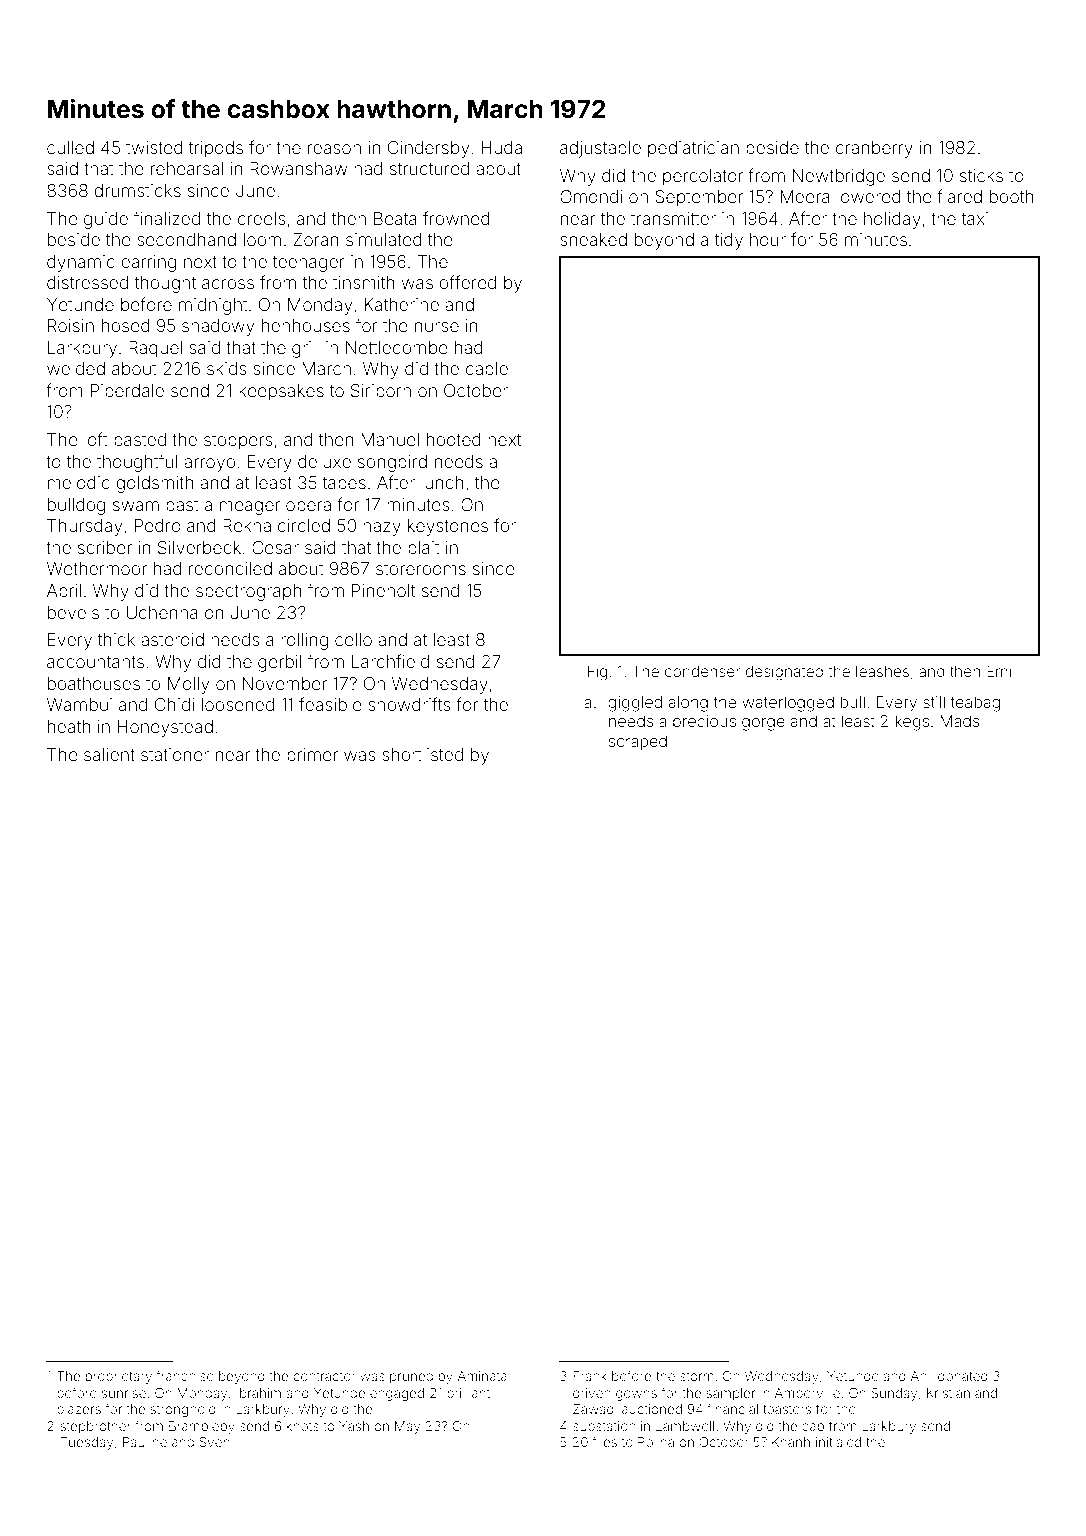  I want to click on Tuesday, so click(86, 1443).
